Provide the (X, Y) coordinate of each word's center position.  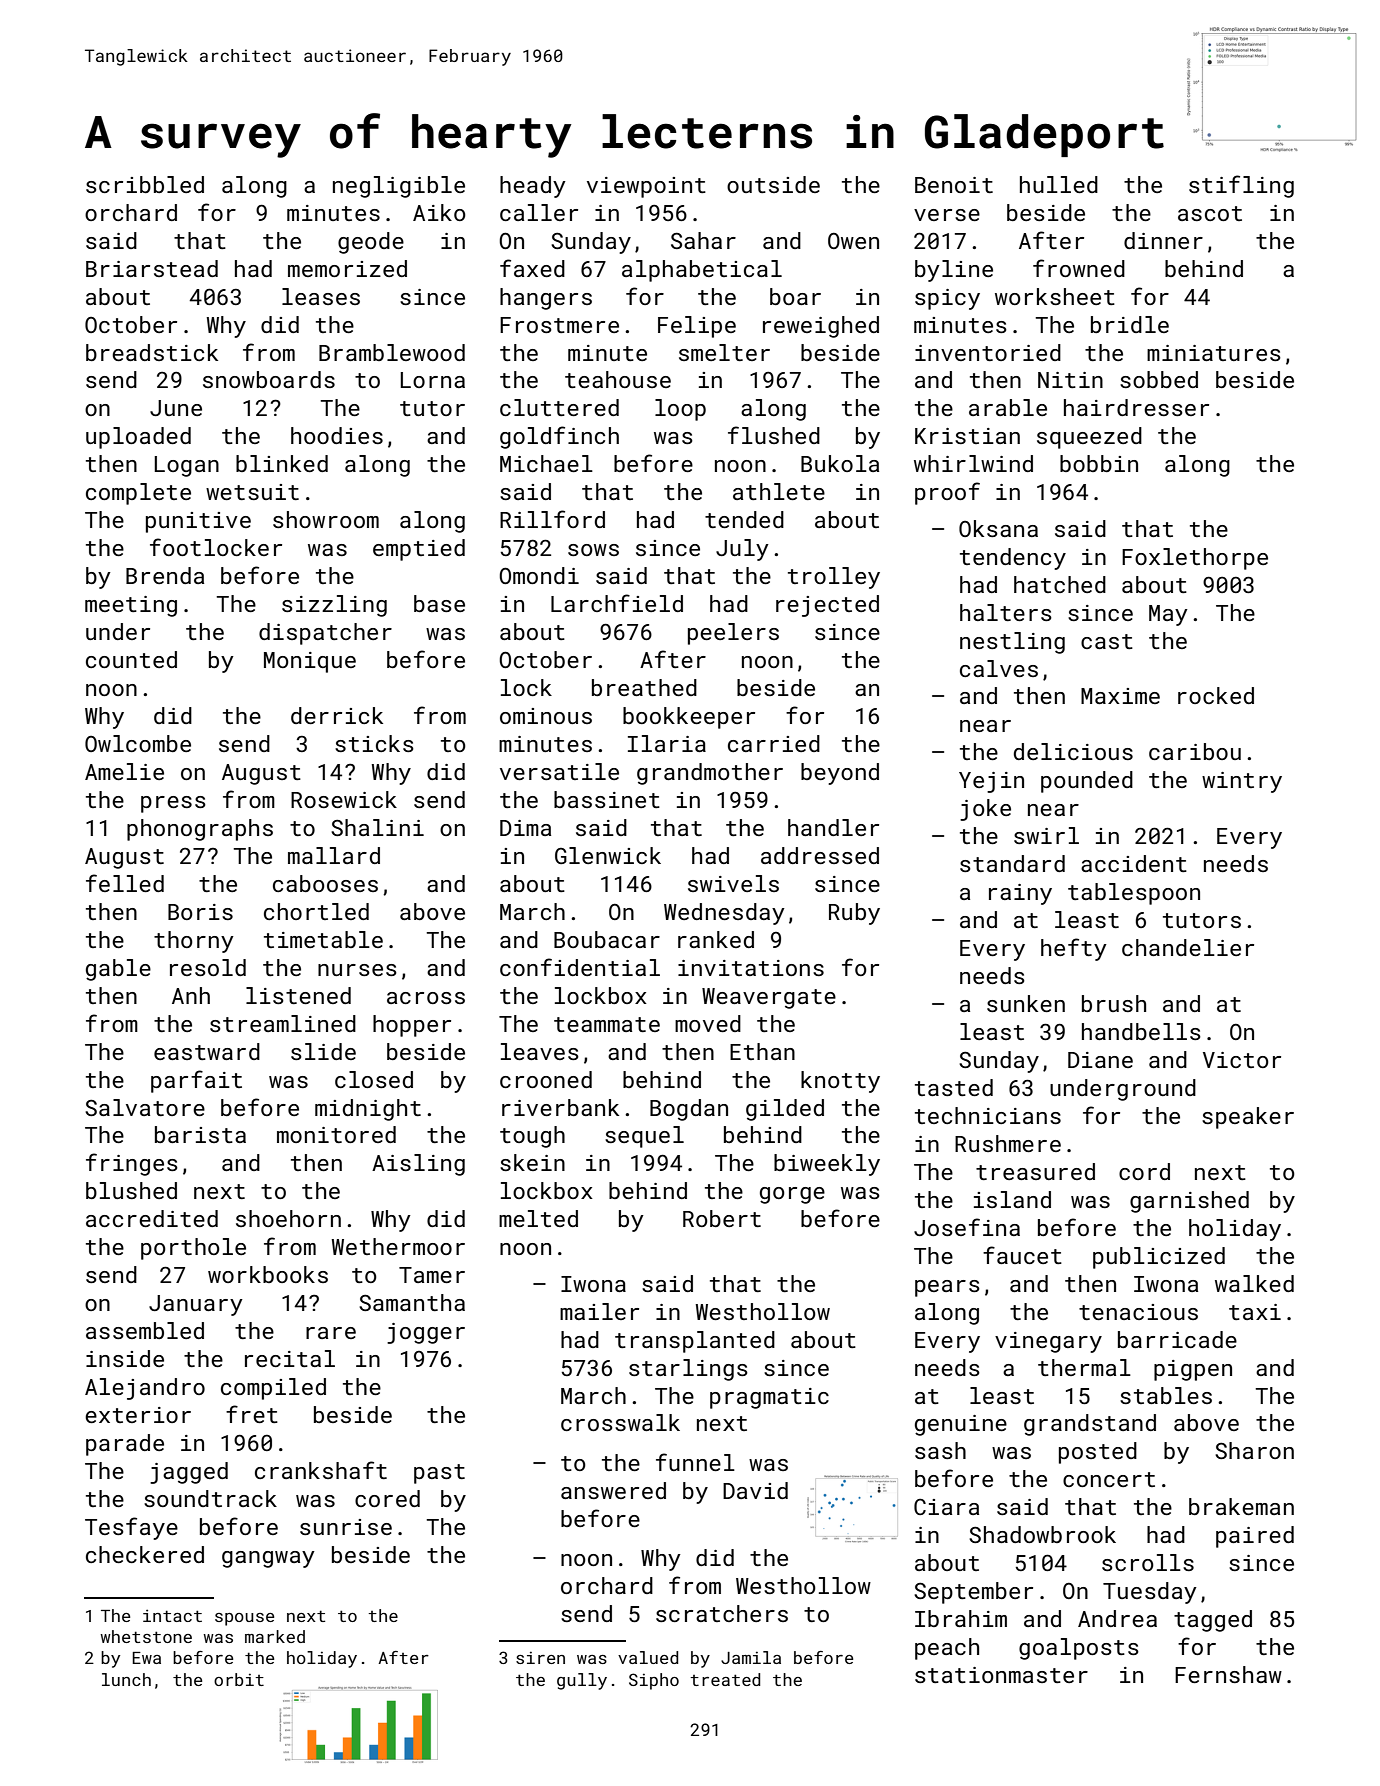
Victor (1242, 1060)
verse (947, 215)
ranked (716, 939)
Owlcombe (138, 743)
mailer (599, 1311)
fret (252, 1414)
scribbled (145, 184)
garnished (1189, 1202)
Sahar (703, 240)
